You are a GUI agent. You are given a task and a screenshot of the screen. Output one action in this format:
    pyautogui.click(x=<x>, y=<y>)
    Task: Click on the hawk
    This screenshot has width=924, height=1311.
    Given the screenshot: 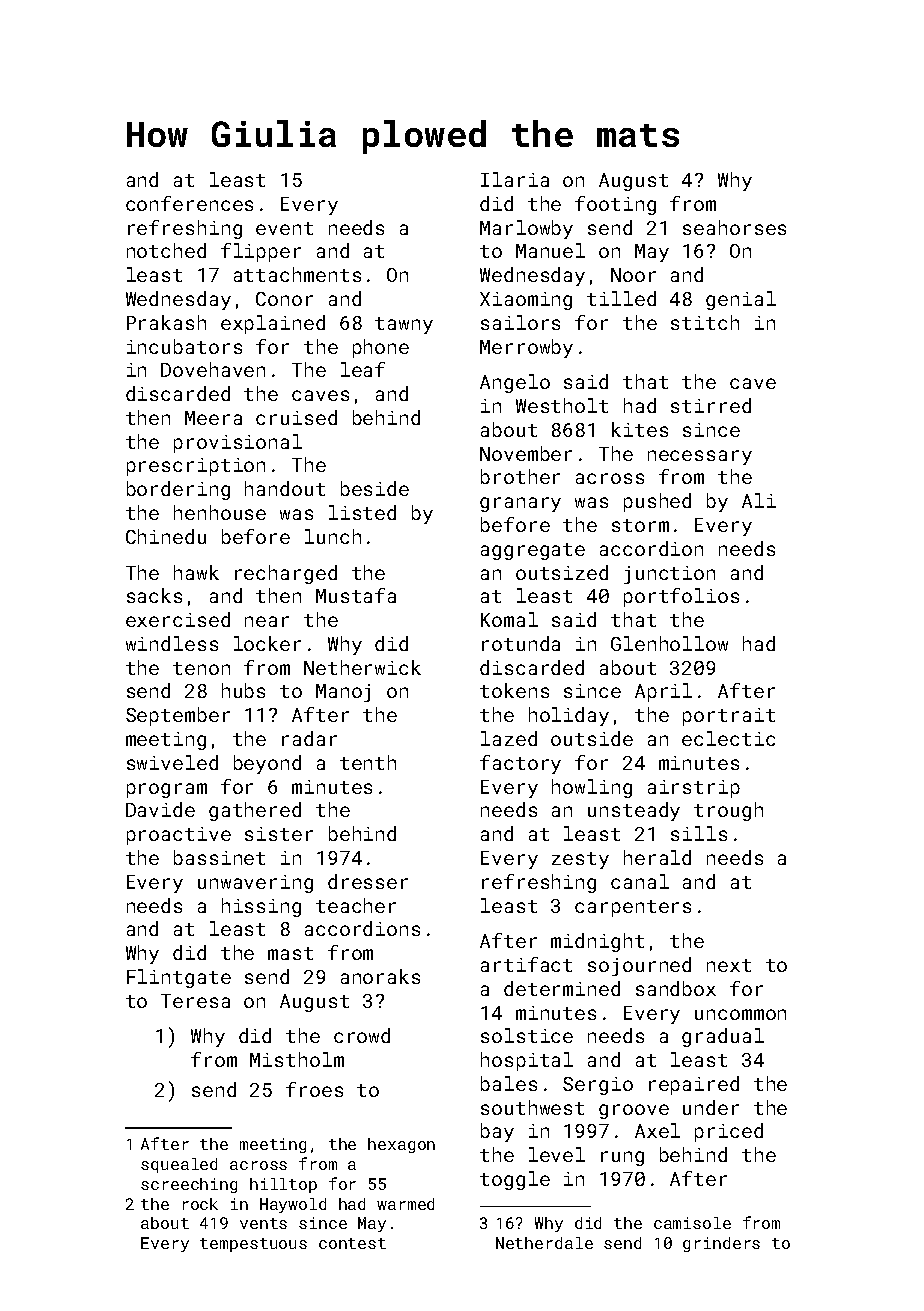 What is the action you would take?
    pyautogui.click(x=196, y=572)
